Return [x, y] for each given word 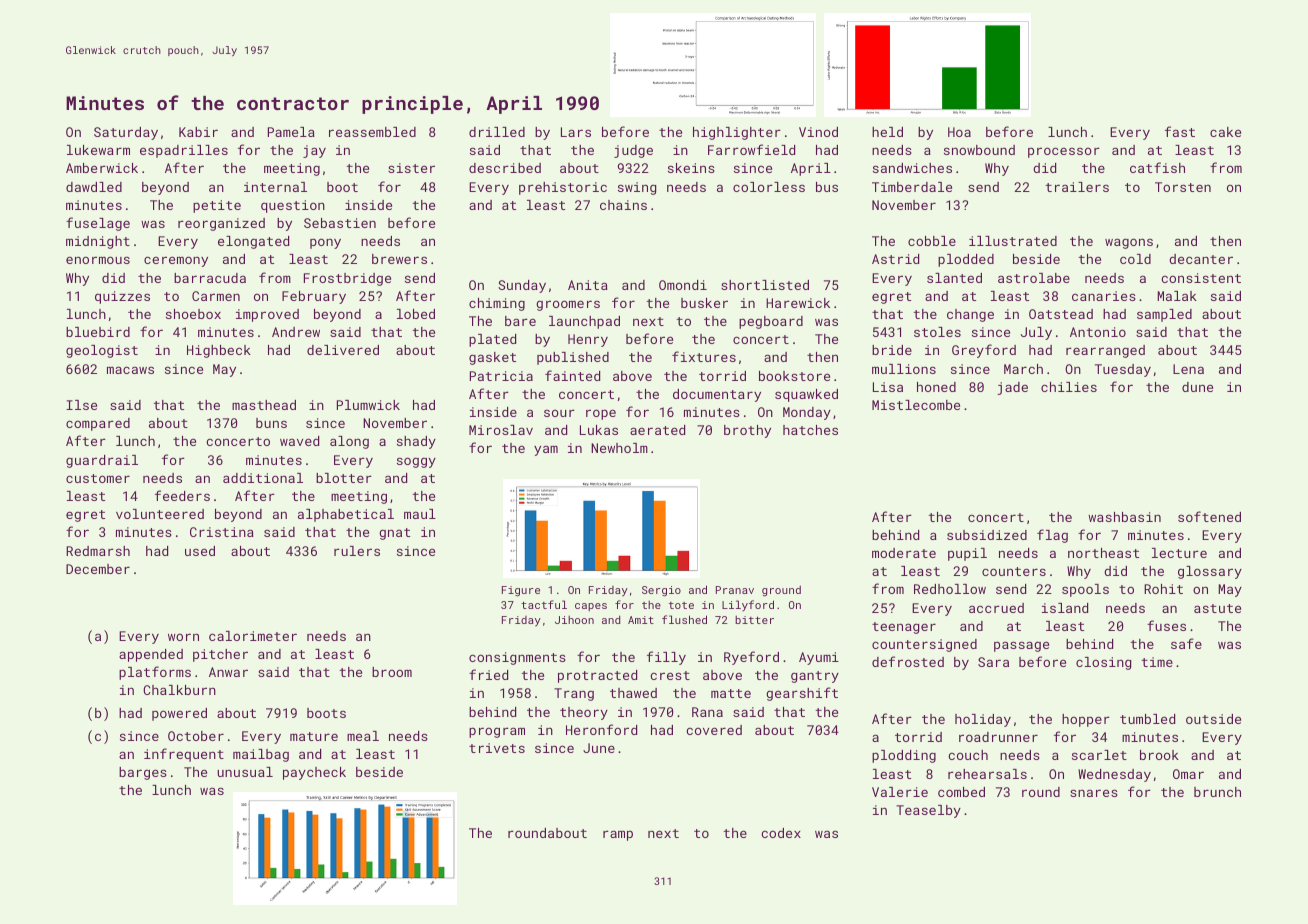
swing [637, 188]
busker [704, 303]
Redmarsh [98, 551]
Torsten [1183, 187]
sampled [1164, 315]
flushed [684, 619]
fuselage [98, 224]
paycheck [314, 773]
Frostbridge [347, 279]
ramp [618, 835]
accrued [996, 608]
